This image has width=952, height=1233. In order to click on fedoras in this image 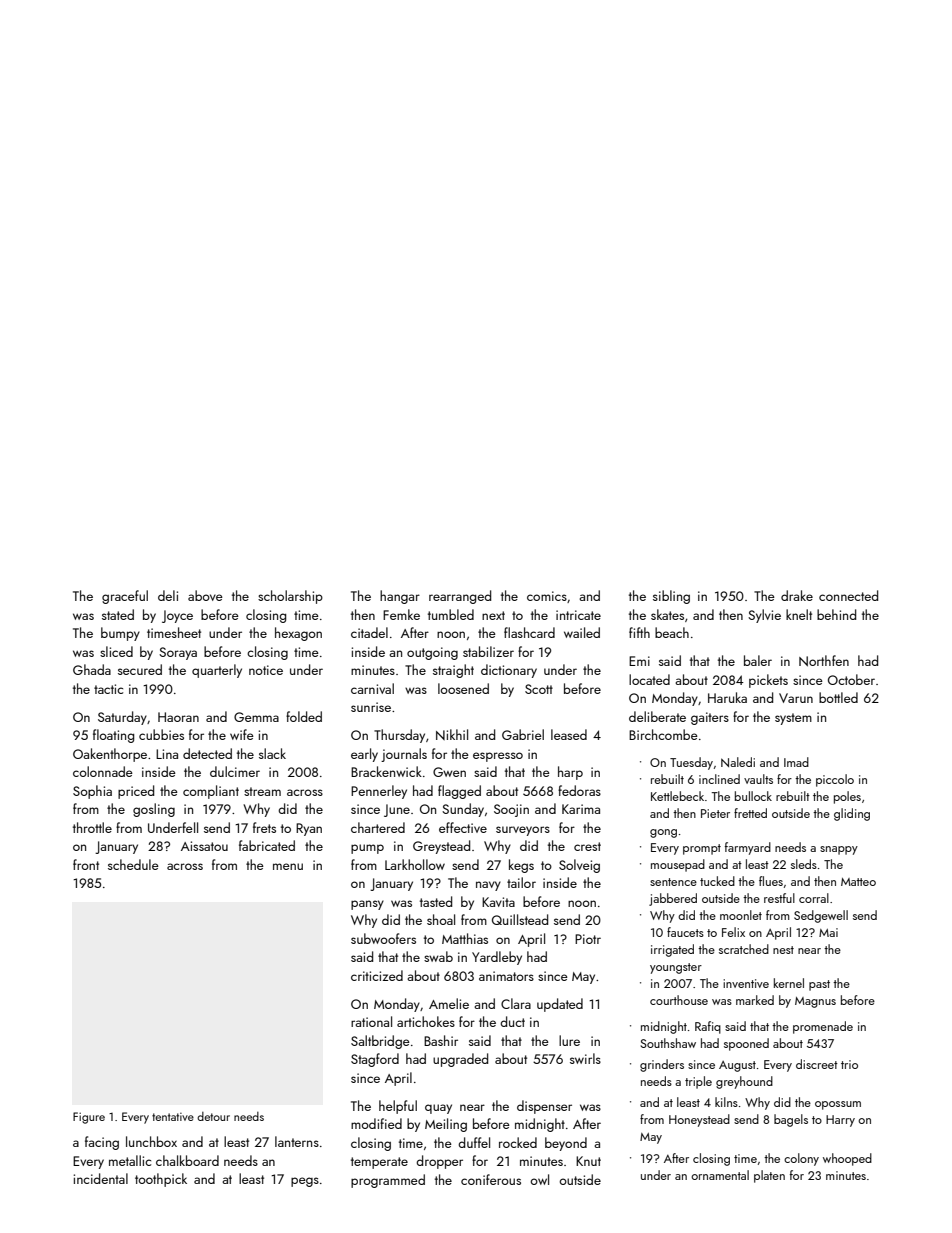, I will do `click(579, 790)`.
